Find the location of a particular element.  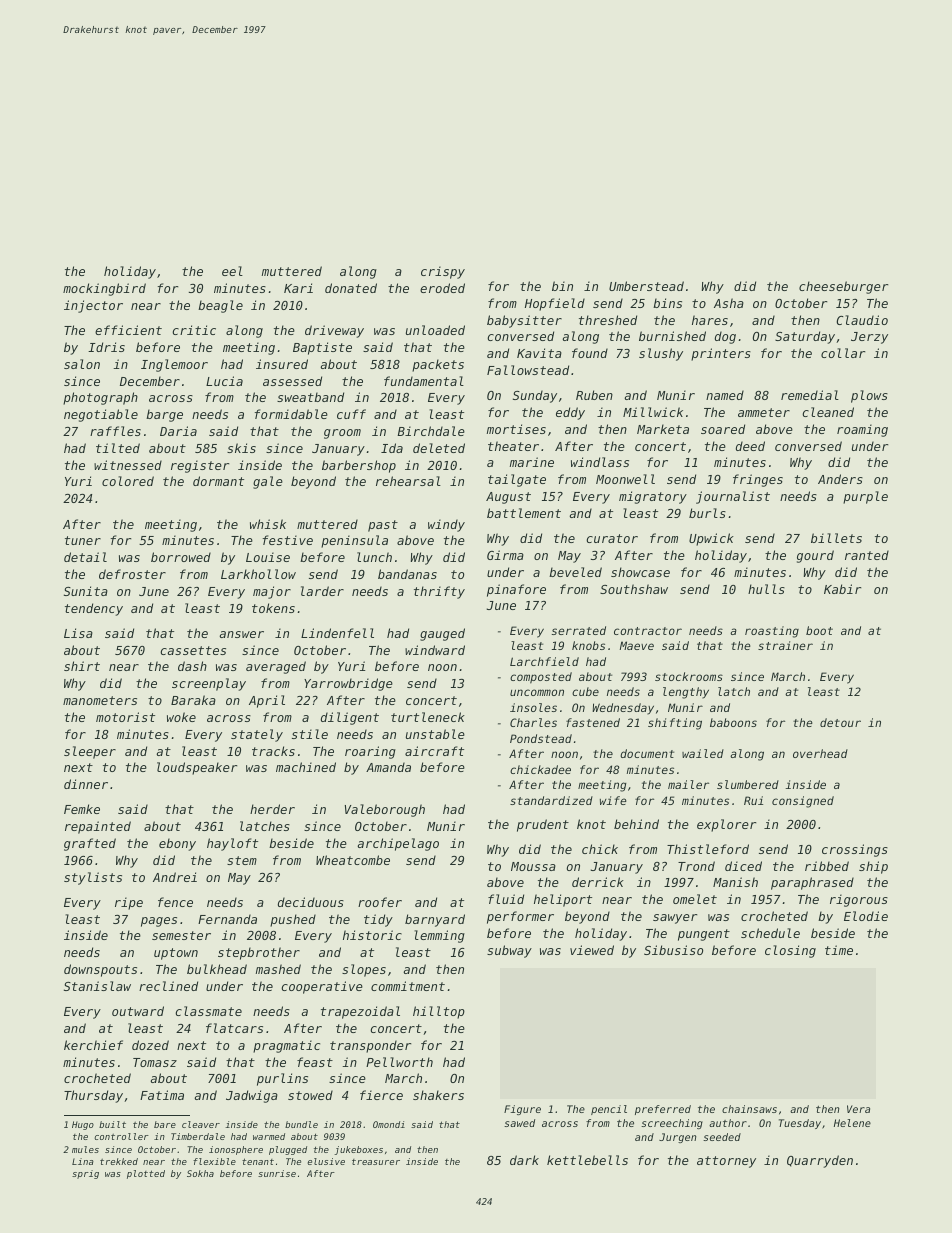

consigned is located at coordinates (803, 802).
